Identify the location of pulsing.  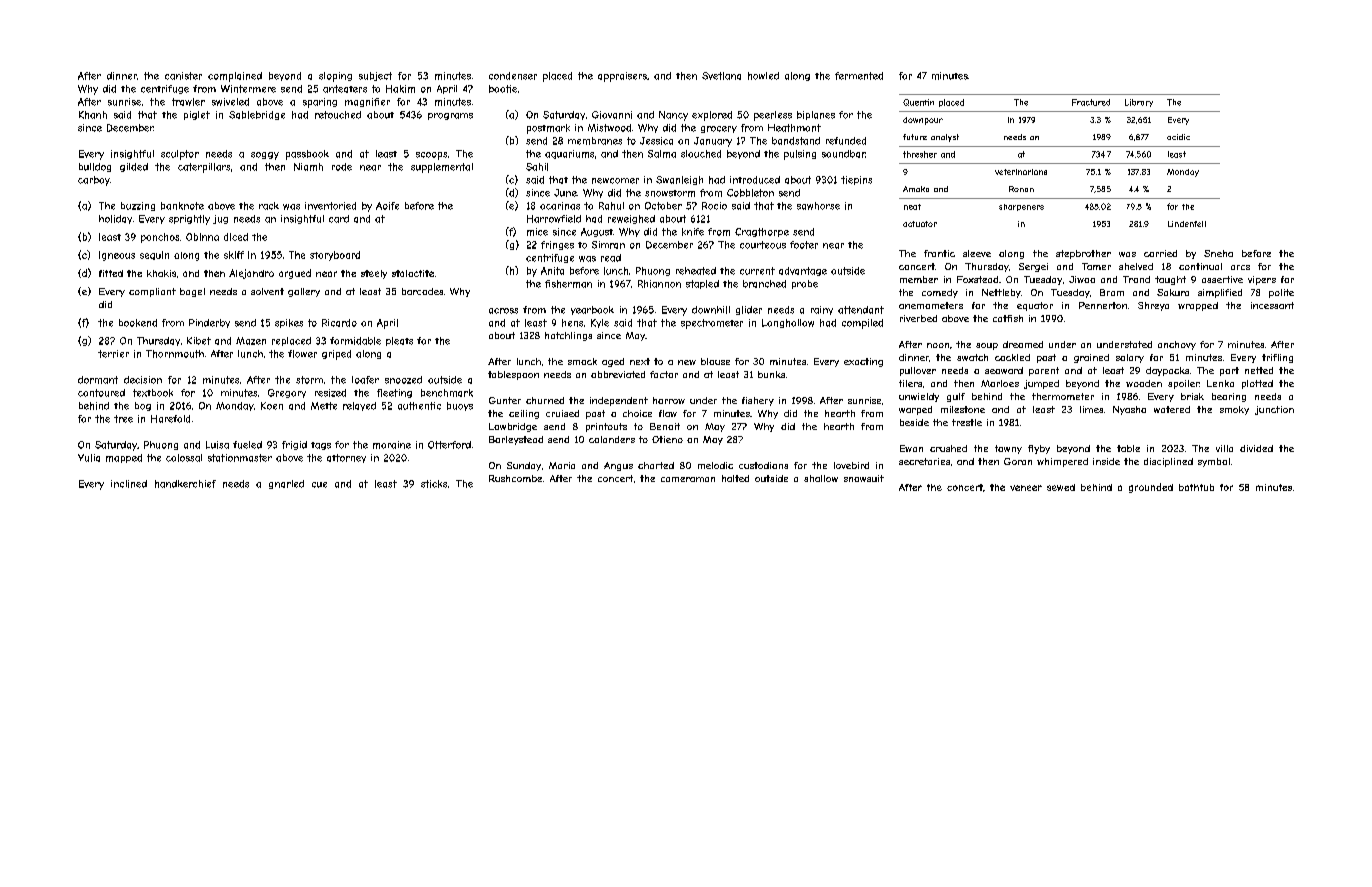
(800, 155).
